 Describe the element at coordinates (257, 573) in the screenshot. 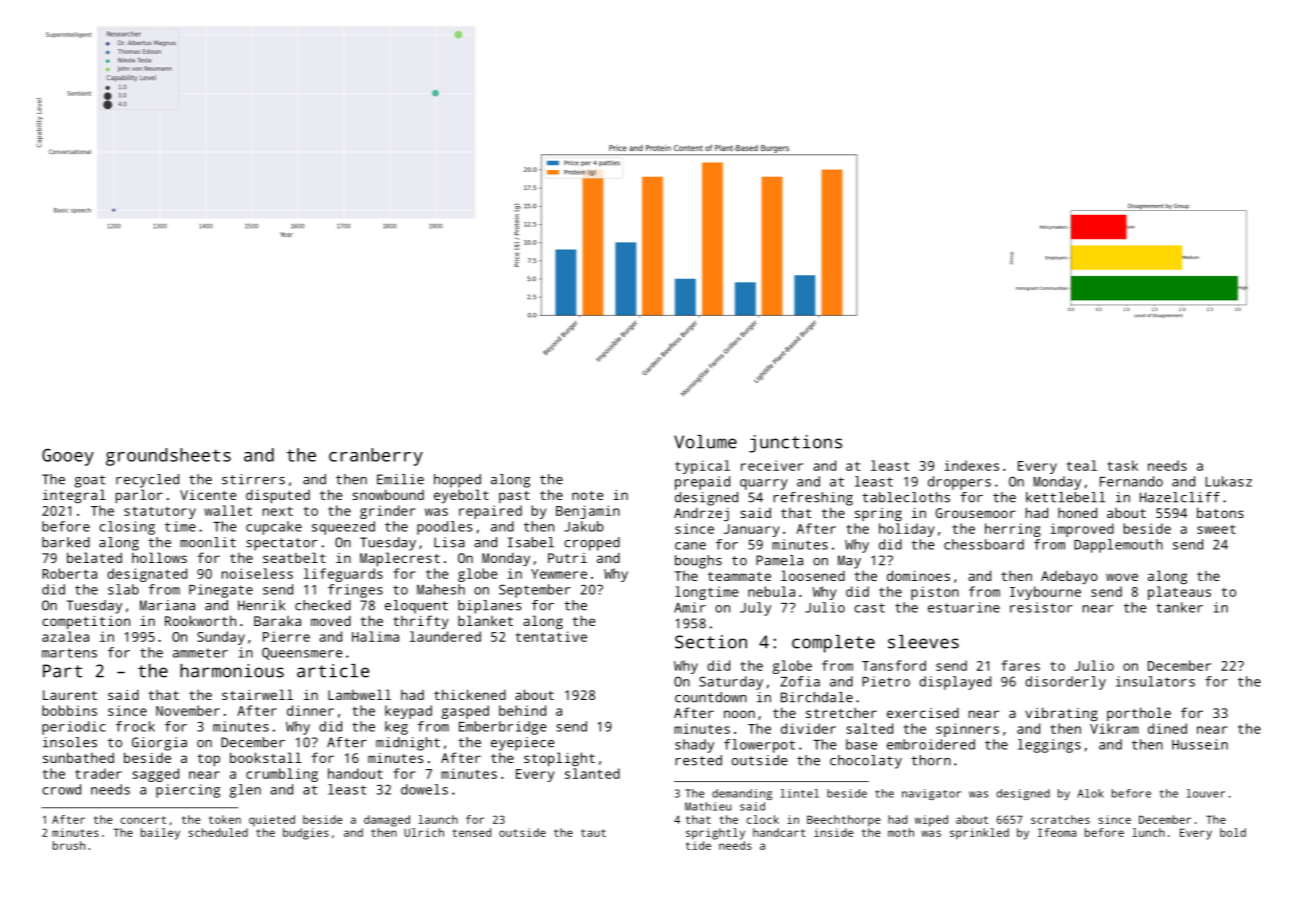

I see `noiseless` at that location.
